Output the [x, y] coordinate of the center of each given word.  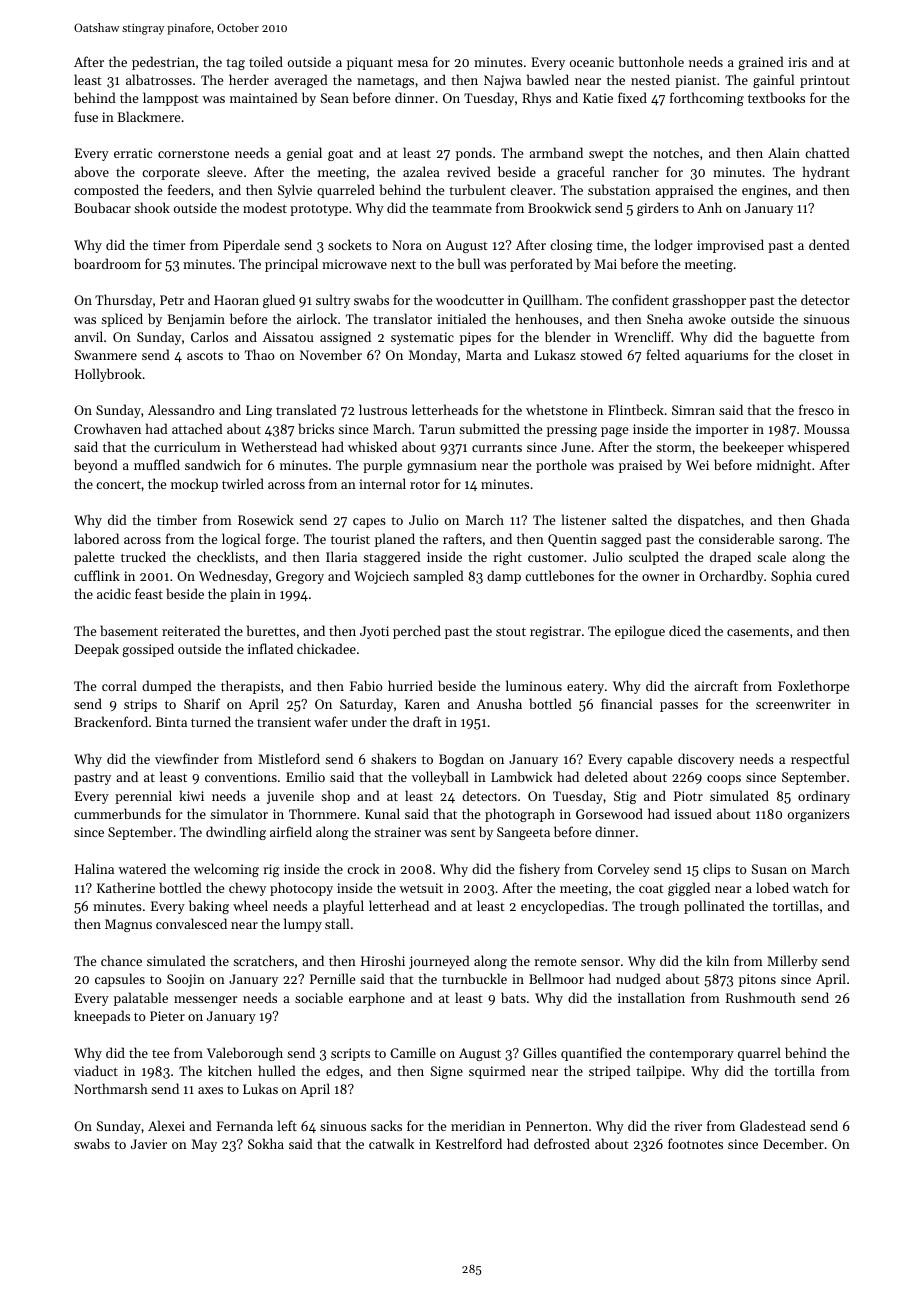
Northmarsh [111, 1088]
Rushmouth [761, 997]
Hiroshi [383, 960]
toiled [266, 61]
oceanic [592, 62]
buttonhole [651, 61]
